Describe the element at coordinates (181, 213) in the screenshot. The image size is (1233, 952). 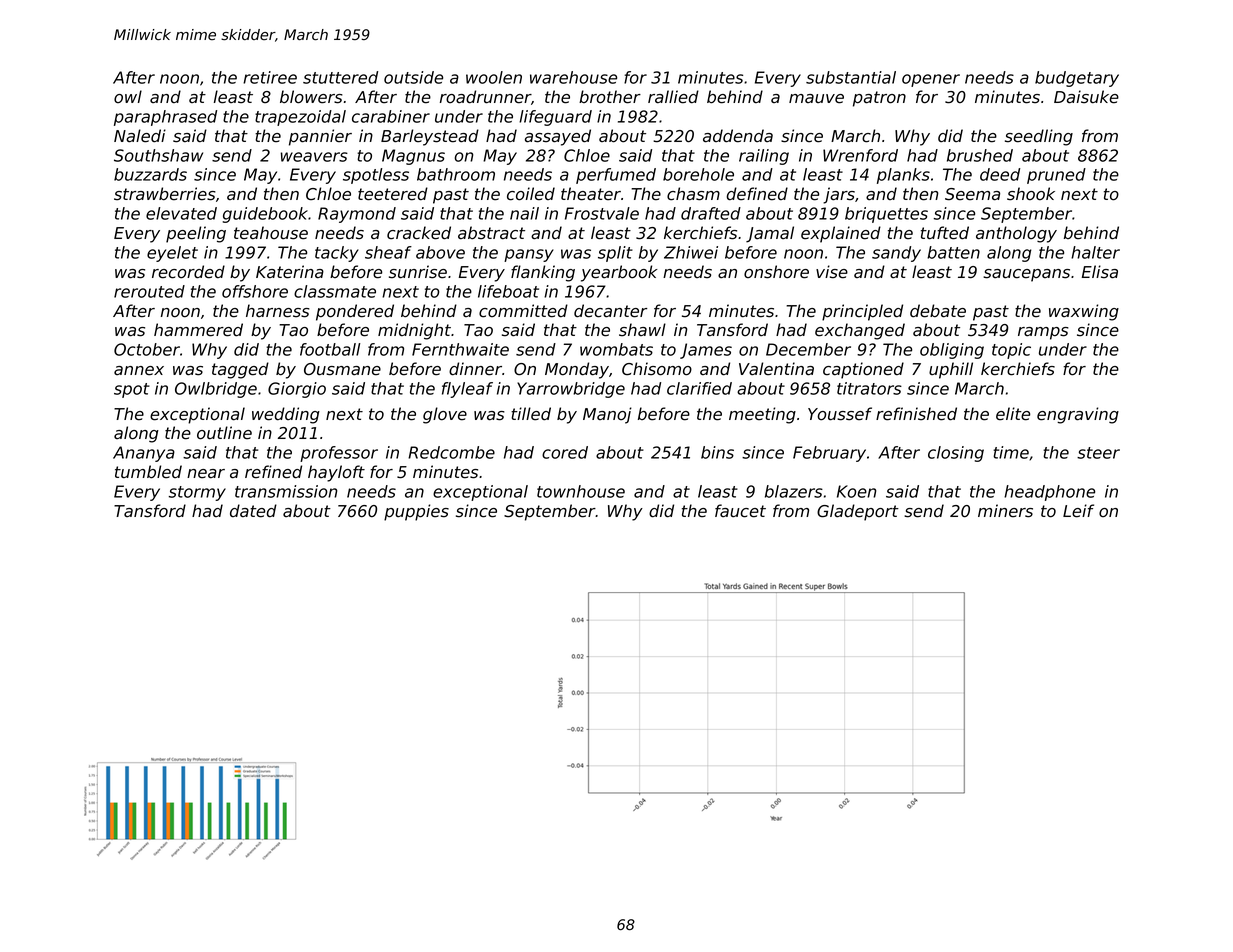
I see `elevated` at that location.
